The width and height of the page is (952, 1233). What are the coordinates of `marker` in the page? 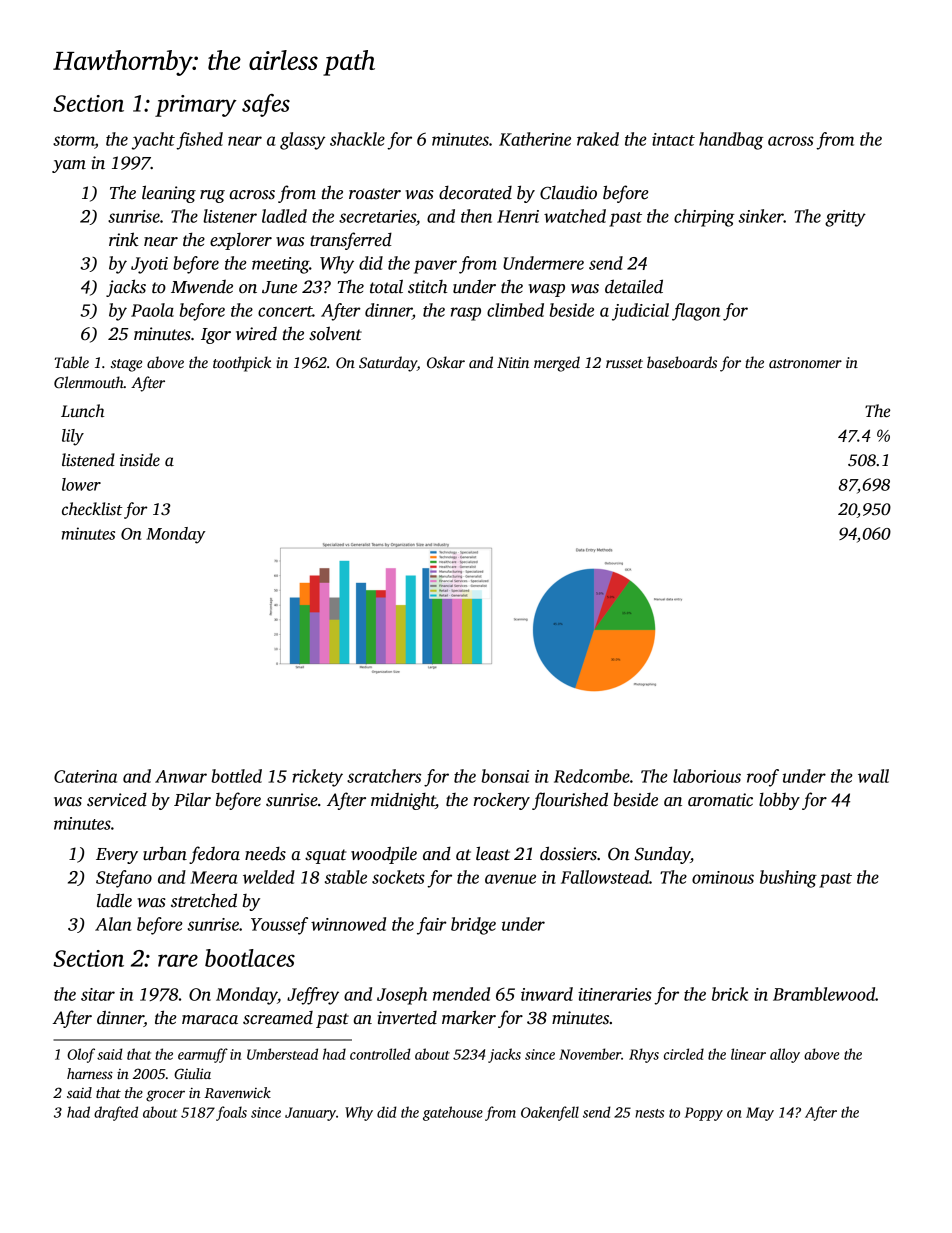 It's located at (469, 1017).
